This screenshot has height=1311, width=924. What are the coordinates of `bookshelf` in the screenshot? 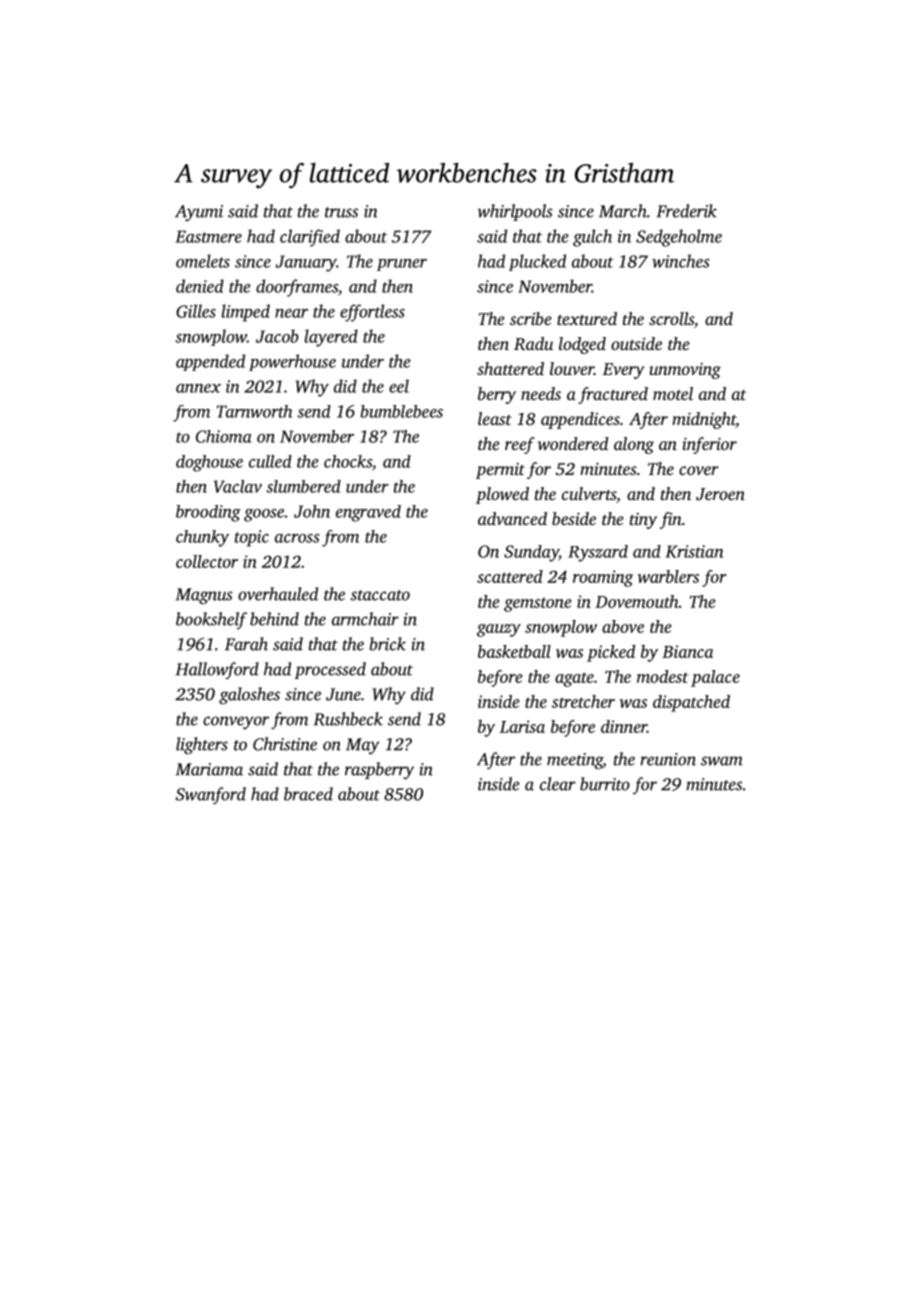 It's located at (211, 620).
